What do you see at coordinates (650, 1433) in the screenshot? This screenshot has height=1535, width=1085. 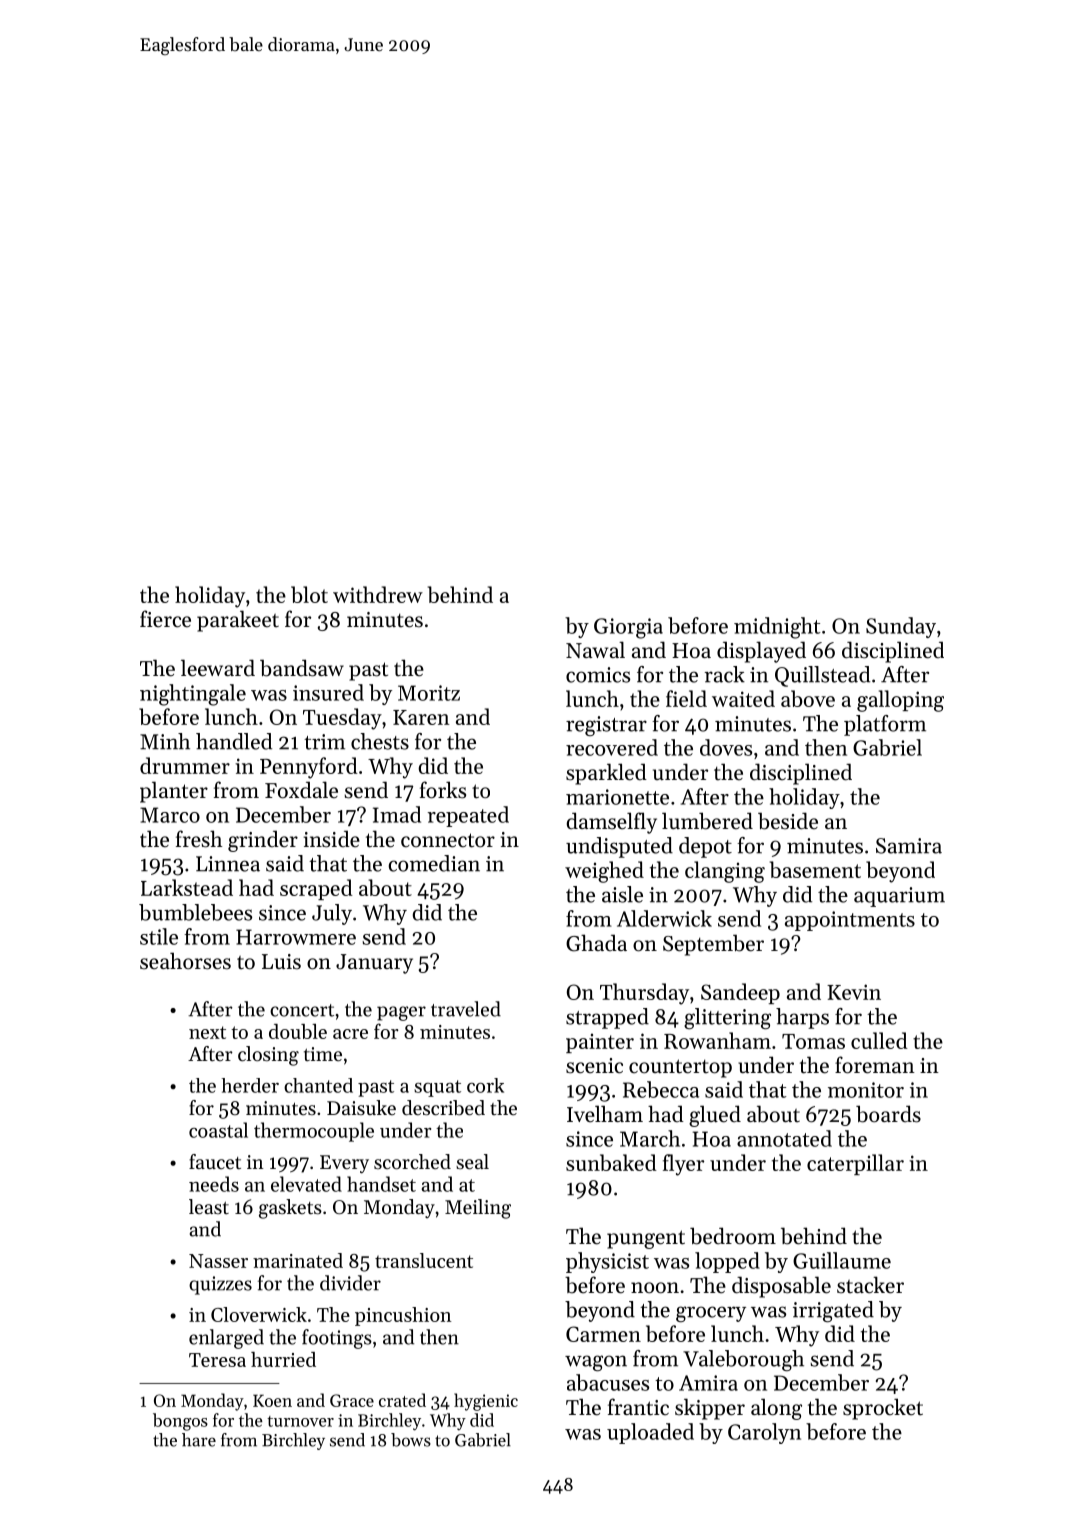 I see `uploaded` at bounding box center [650, 1433].
